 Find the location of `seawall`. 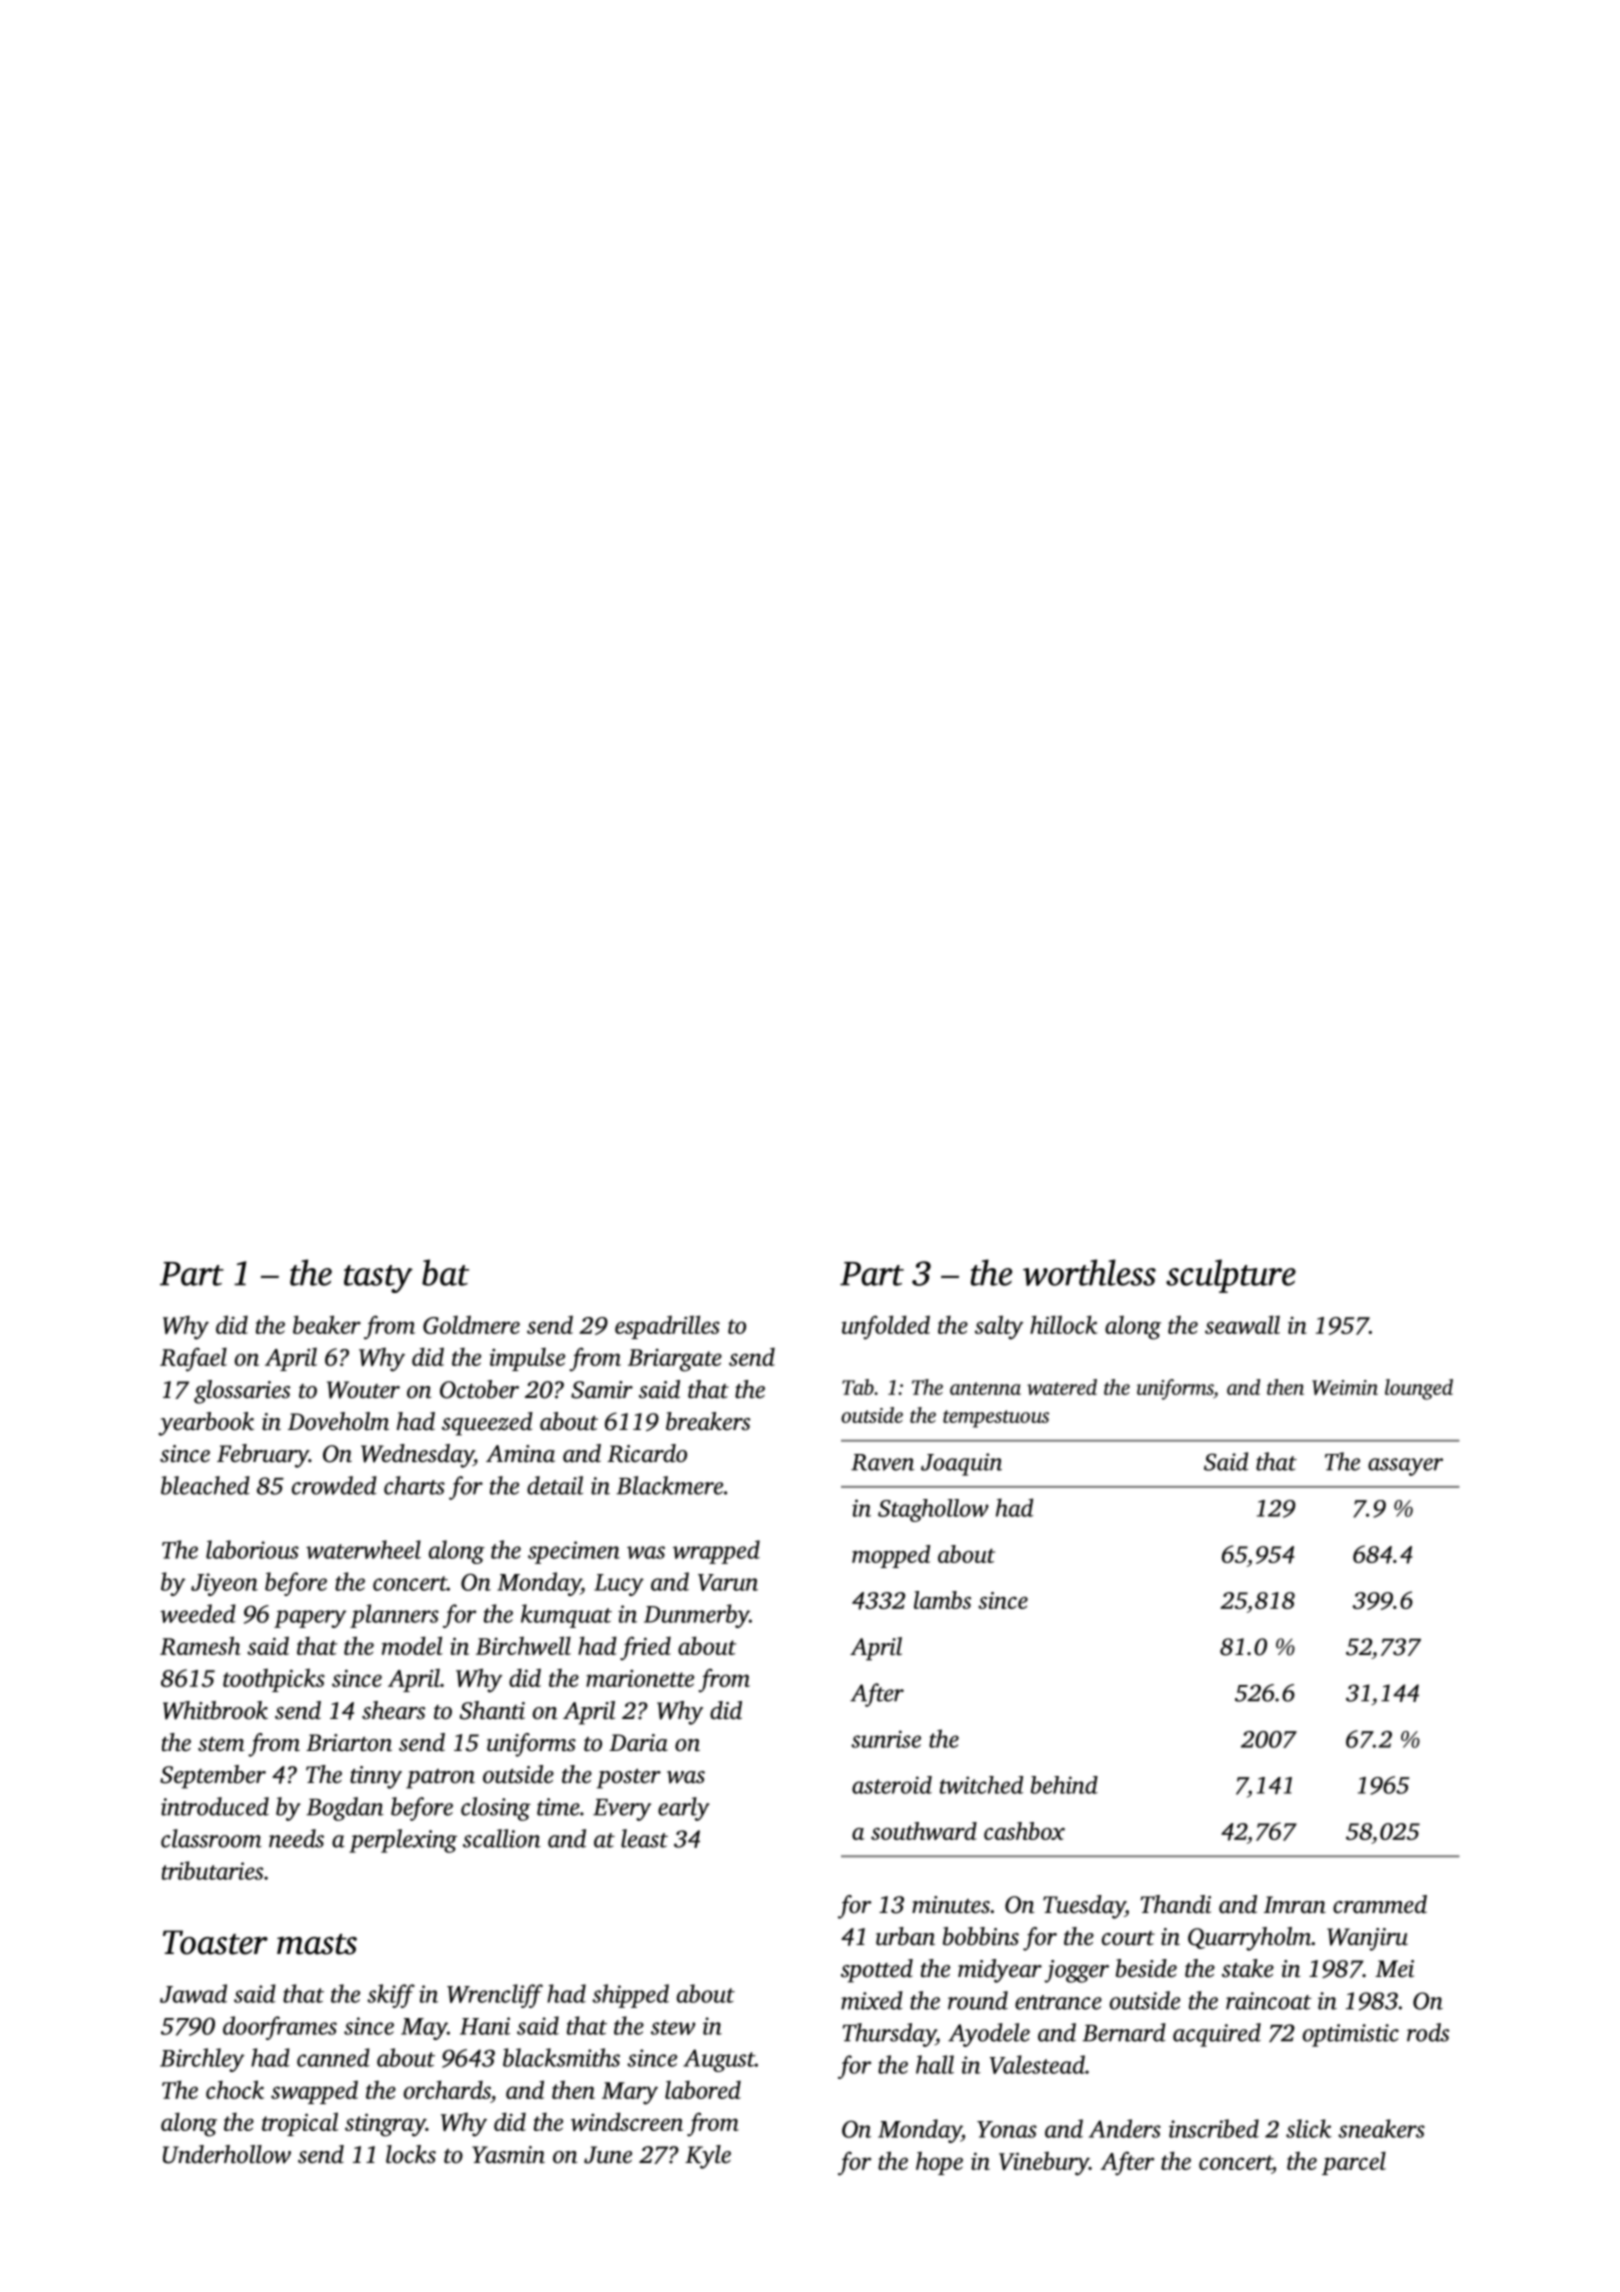

seawall is located at coordinates (1242, 1324).
